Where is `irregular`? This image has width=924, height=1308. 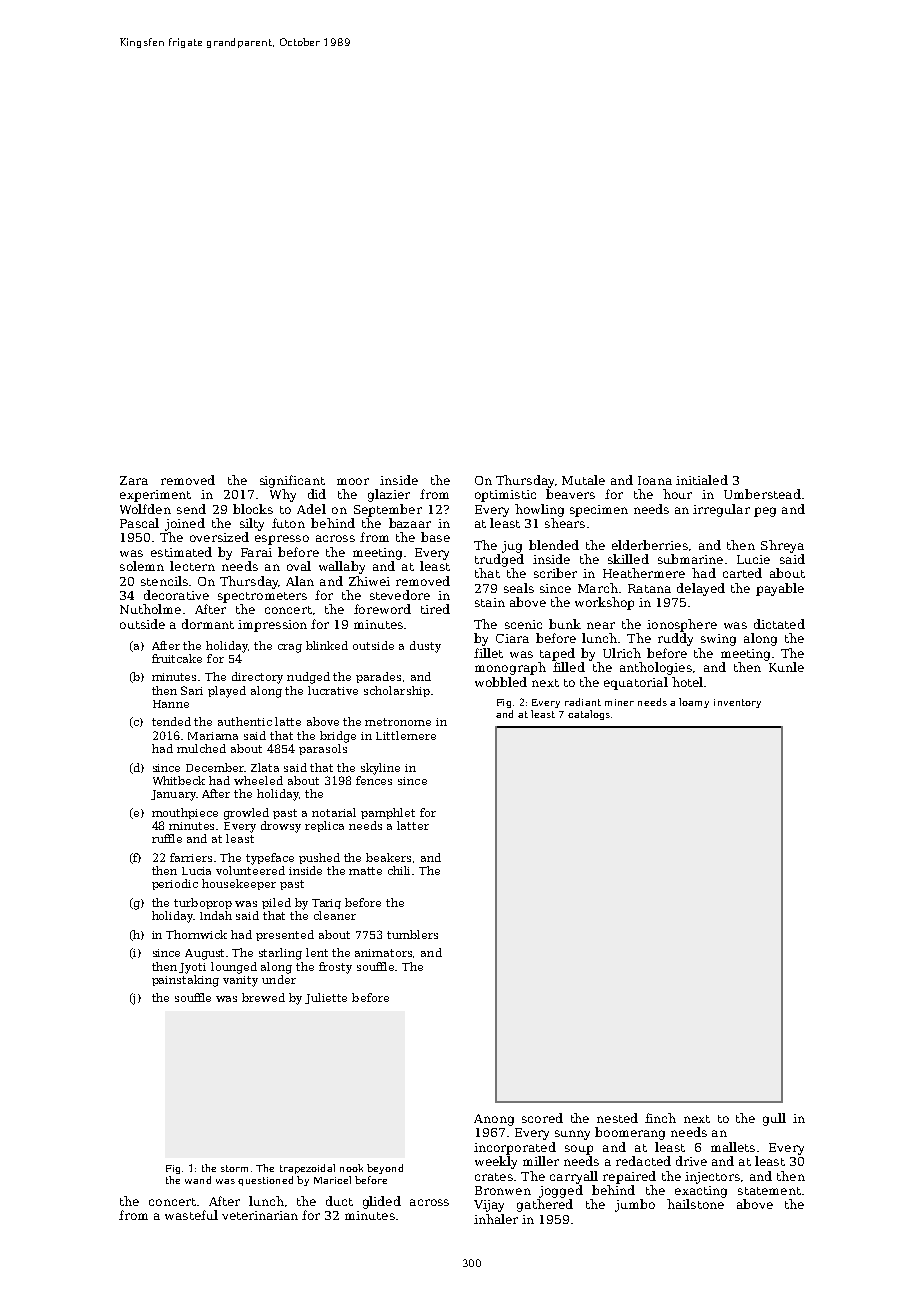 irregular is located at coordinates (721, 510).
